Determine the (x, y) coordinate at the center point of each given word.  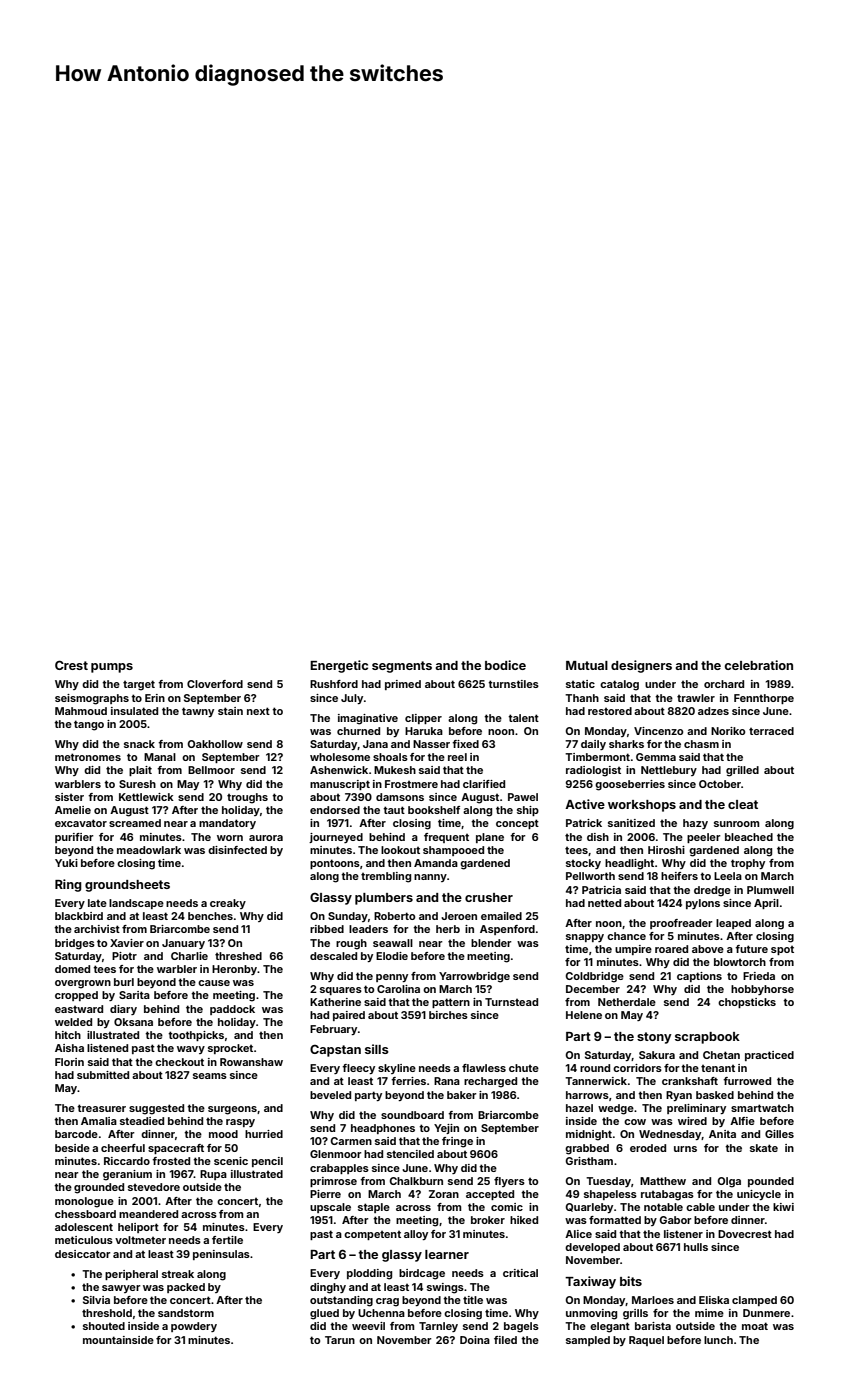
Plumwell (770, 890)
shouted (104, 1326)
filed (505, 1340)
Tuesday (608, 1182)
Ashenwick (339, 770)
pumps (112, 668)
